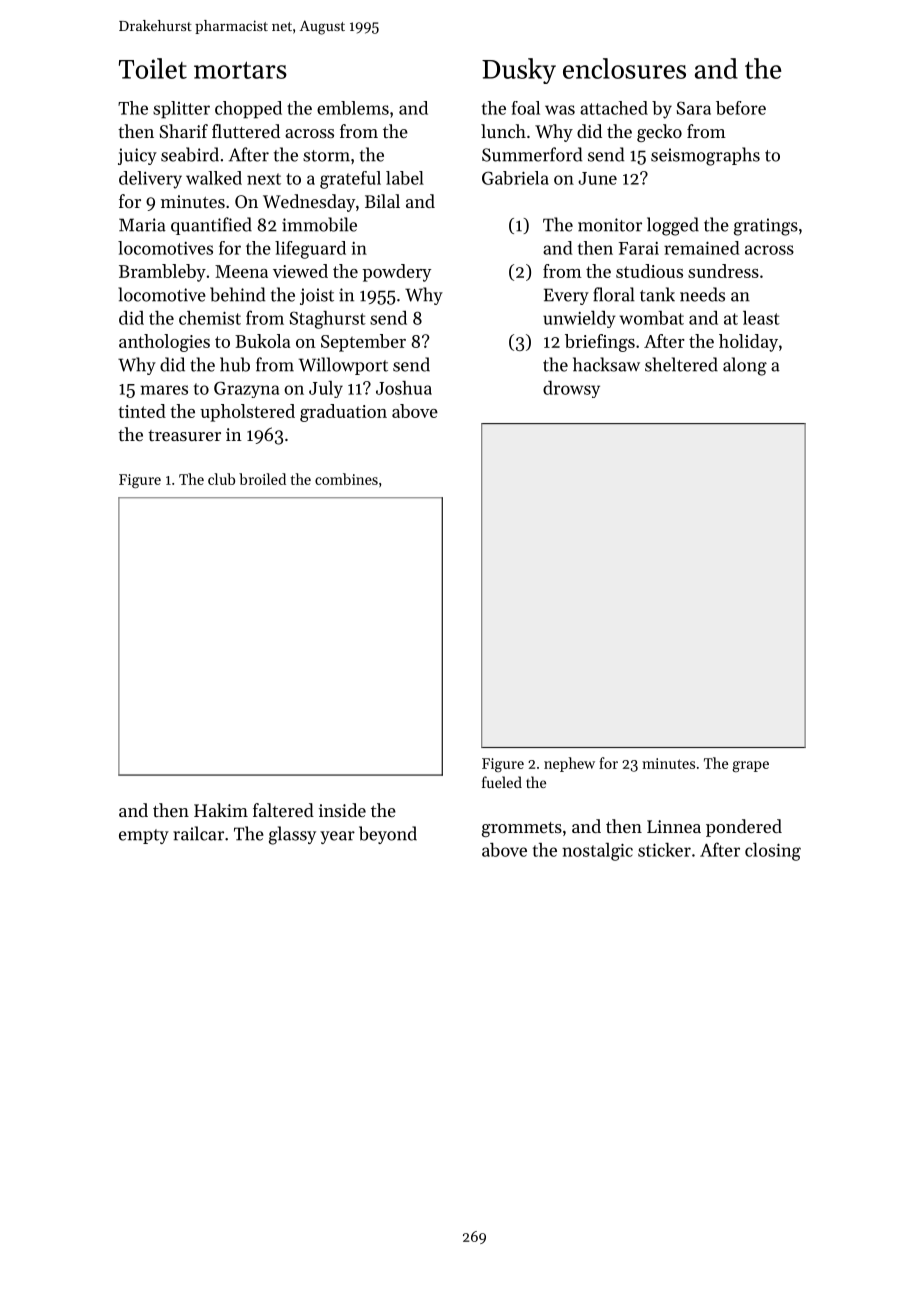 The width and height of the document is (924, 1314). What do you see at coordinates (153, 68) in the document?
I see `Toilet` at bounding box center [153, 68].
